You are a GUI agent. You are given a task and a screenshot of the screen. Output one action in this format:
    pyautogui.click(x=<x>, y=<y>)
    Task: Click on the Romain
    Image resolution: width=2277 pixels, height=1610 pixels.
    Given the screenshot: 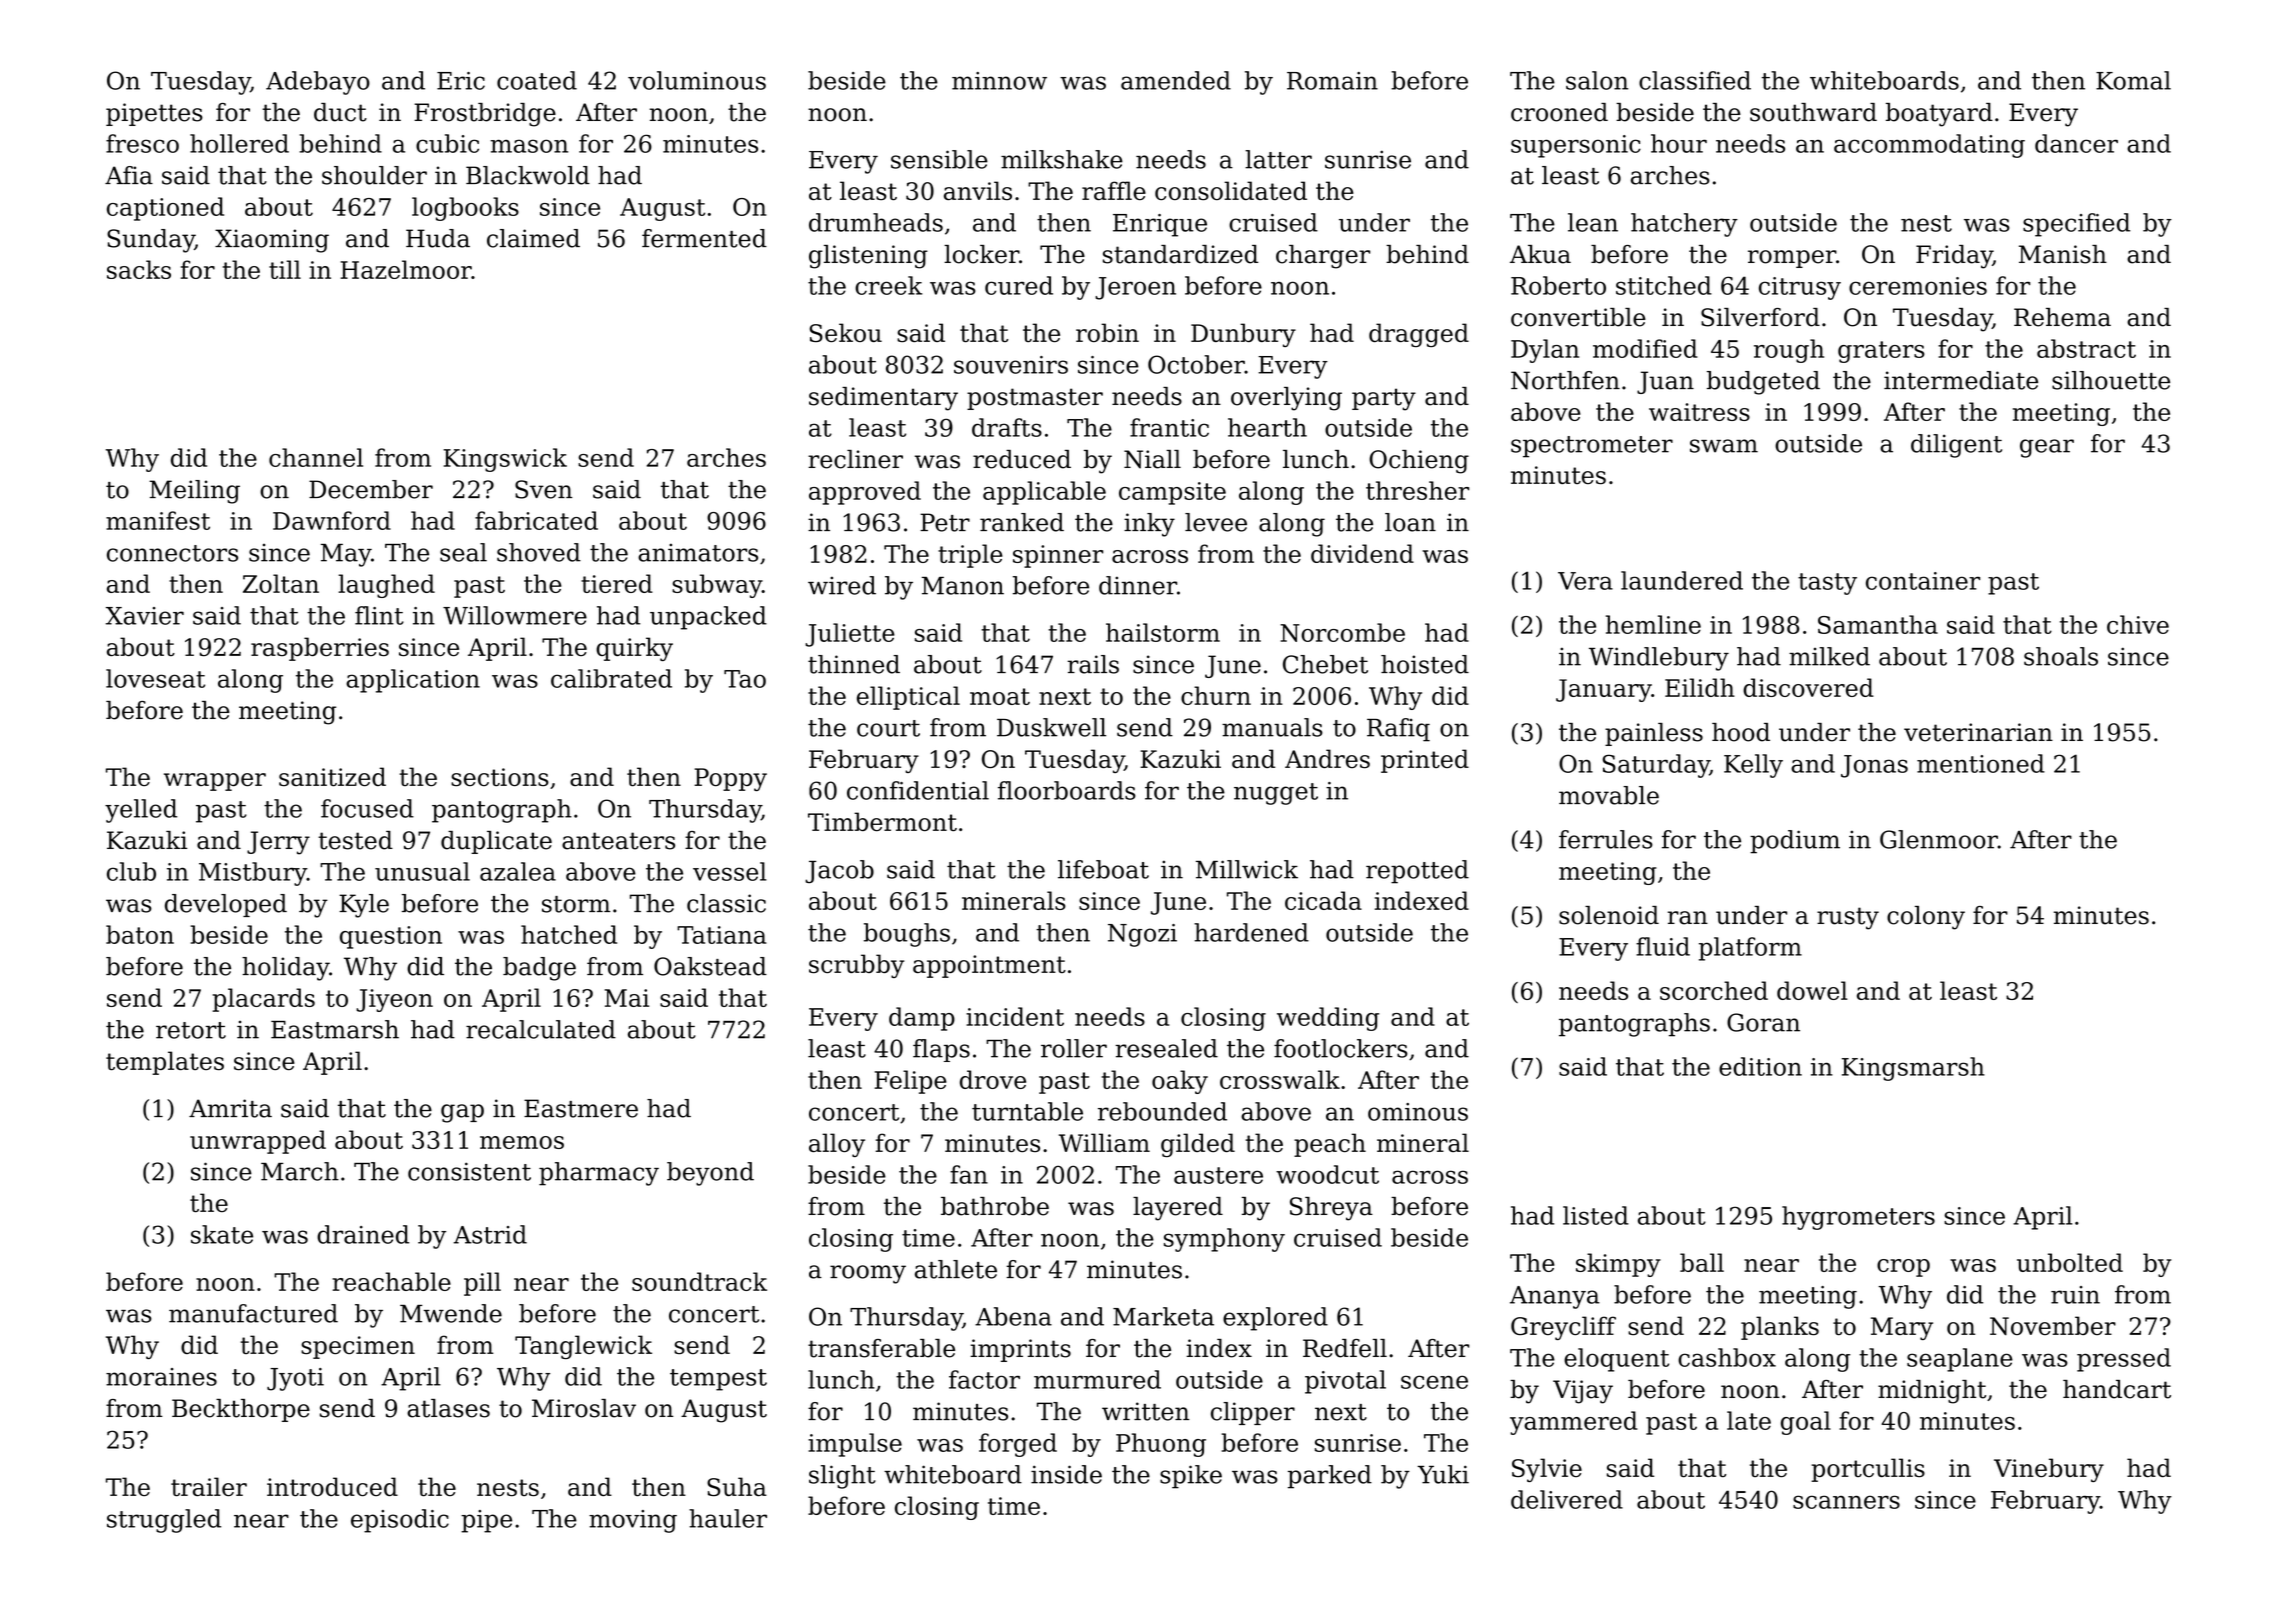 What is the action you would take?
    pyautogui.click(x=1332, y=81)
